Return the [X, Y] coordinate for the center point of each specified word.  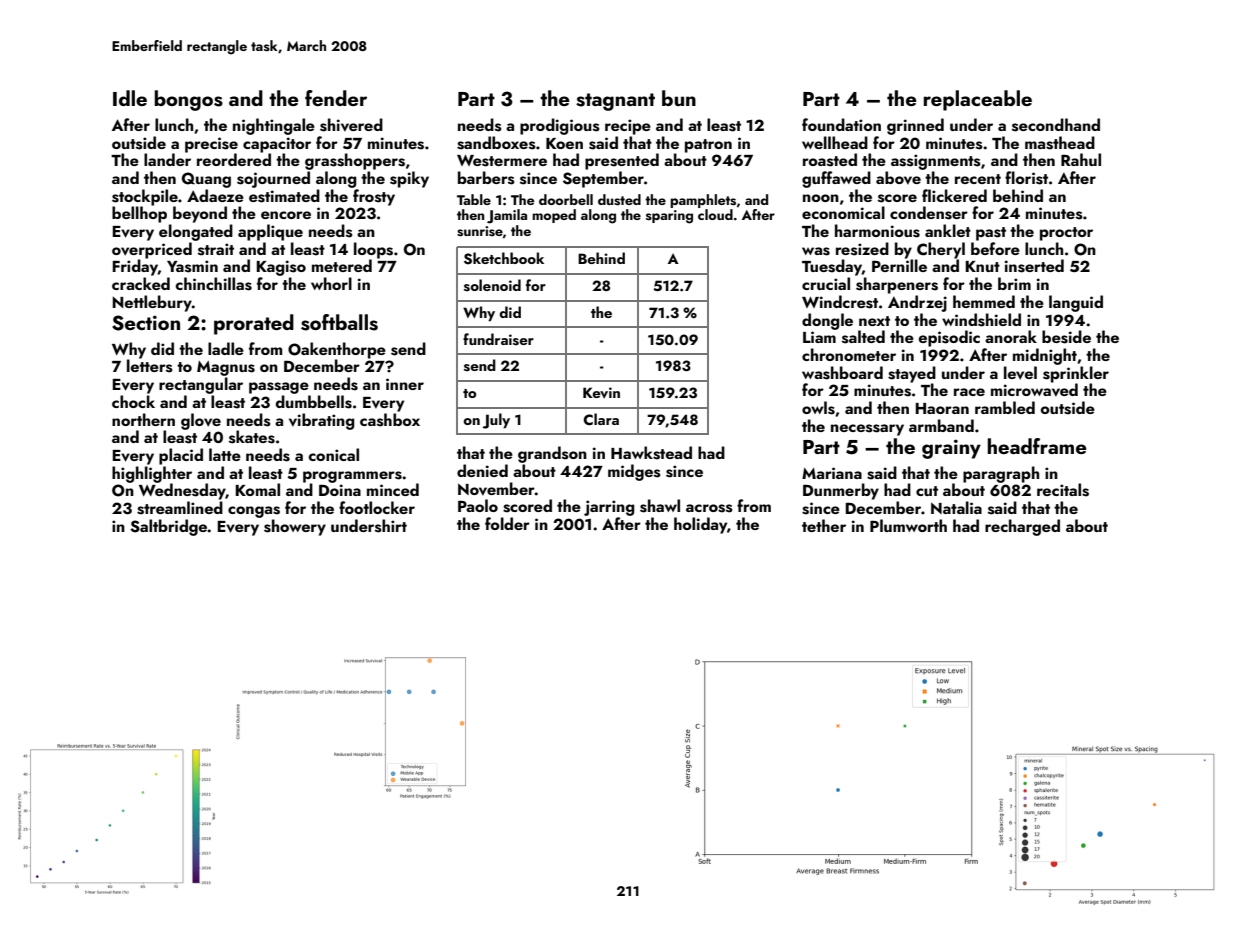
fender [336, 98]
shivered [351, 125]
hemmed [984, 301]
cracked [141, 283]
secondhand [1056, 125]
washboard [842, 373]
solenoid [492, 285]
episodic [949, 338]
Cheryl [941, 250]
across [709, 508]
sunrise [480, 231]
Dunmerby [841, 491]
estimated [284, 196]
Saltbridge [169, 527]
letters [150, 366]
